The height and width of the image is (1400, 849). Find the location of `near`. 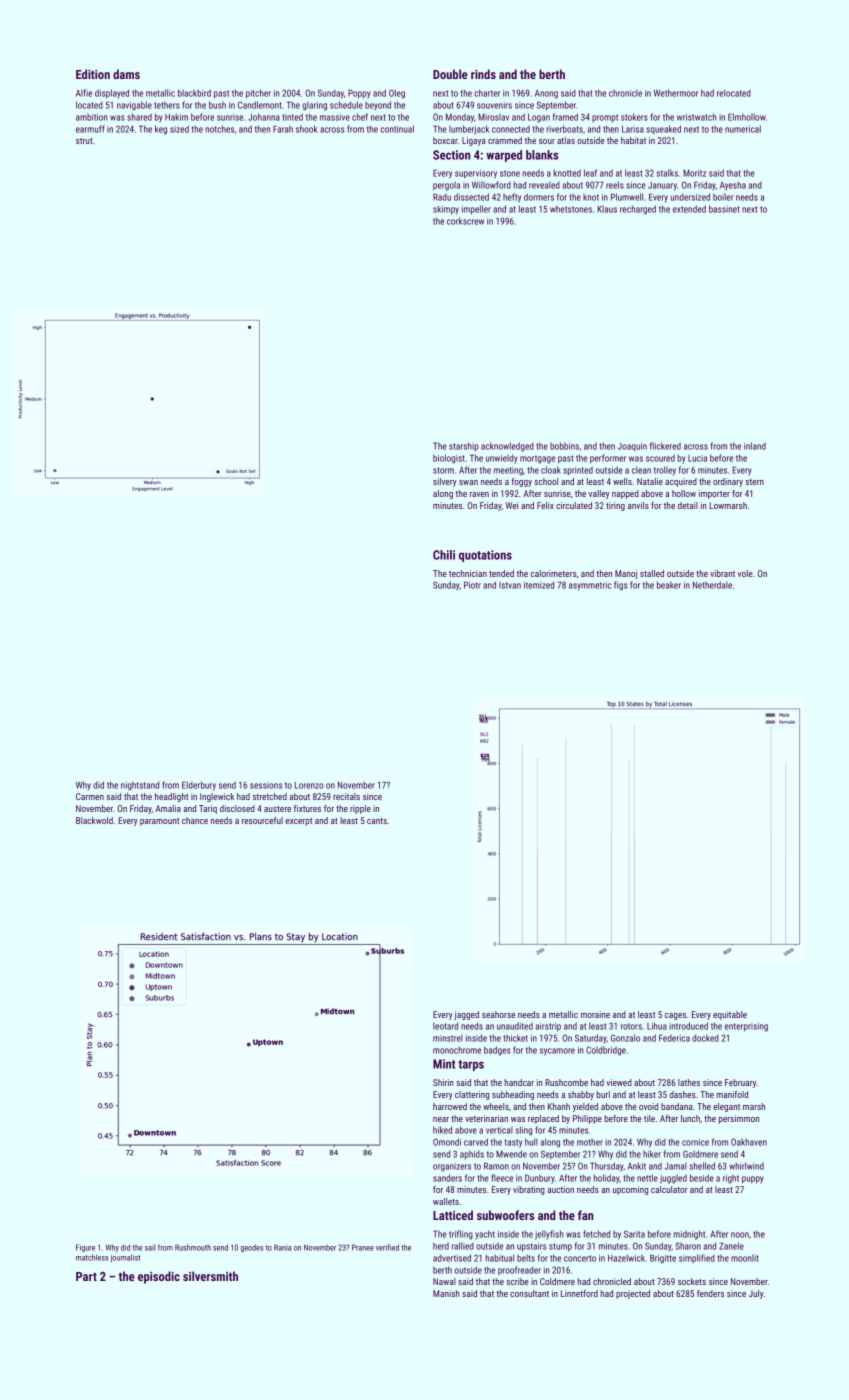

near is located at coordinates (441, 1119).
